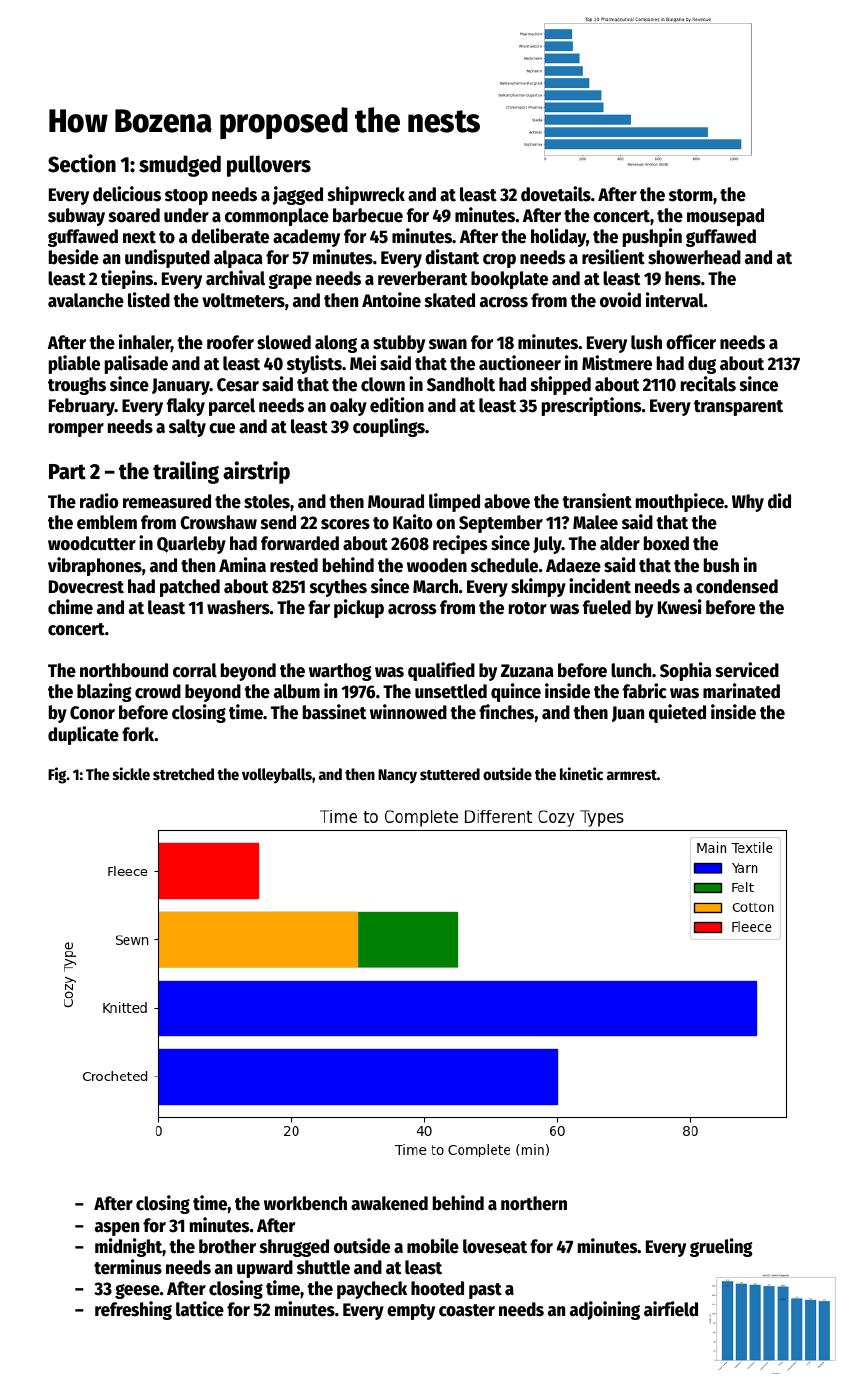 The height and width of the screenshot is (1400, 849). Describe the element at coordinates (450, 774) in the screenshot. I see `stuttered` at that location.
